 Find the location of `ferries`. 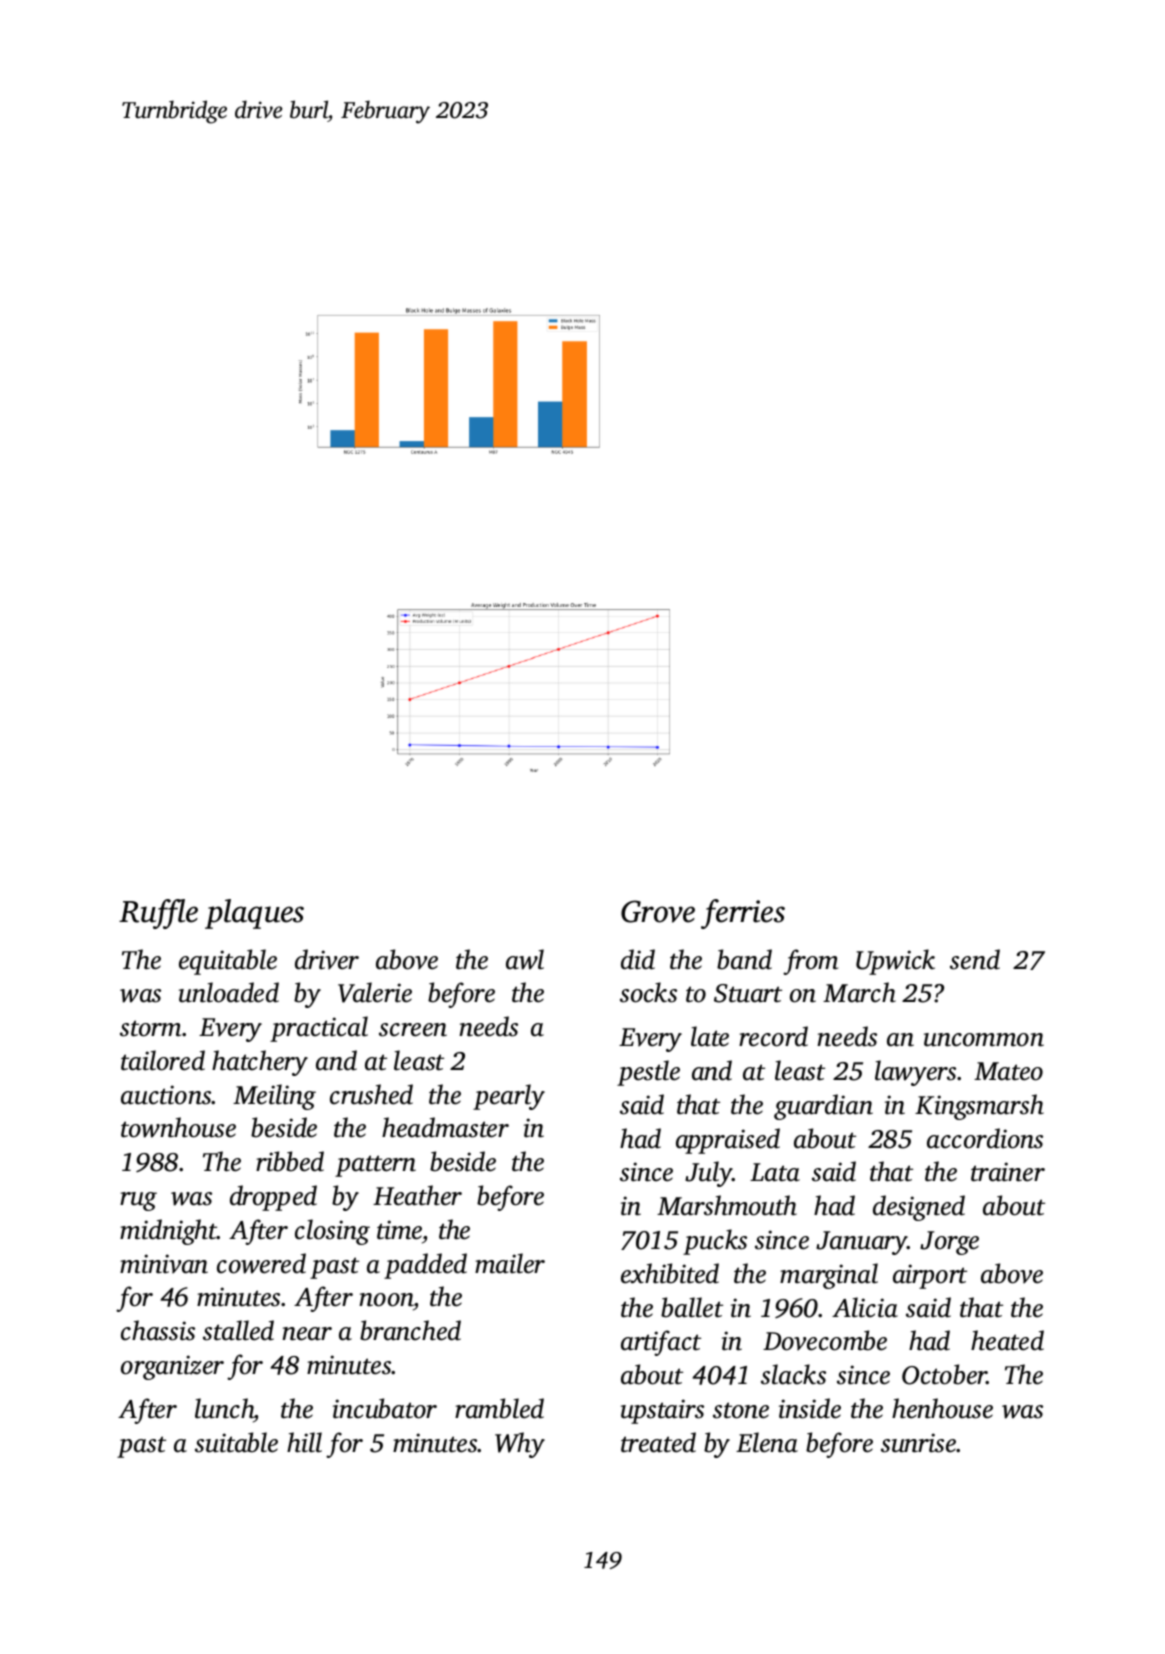

ferries is located at coordinates (743, 914).
